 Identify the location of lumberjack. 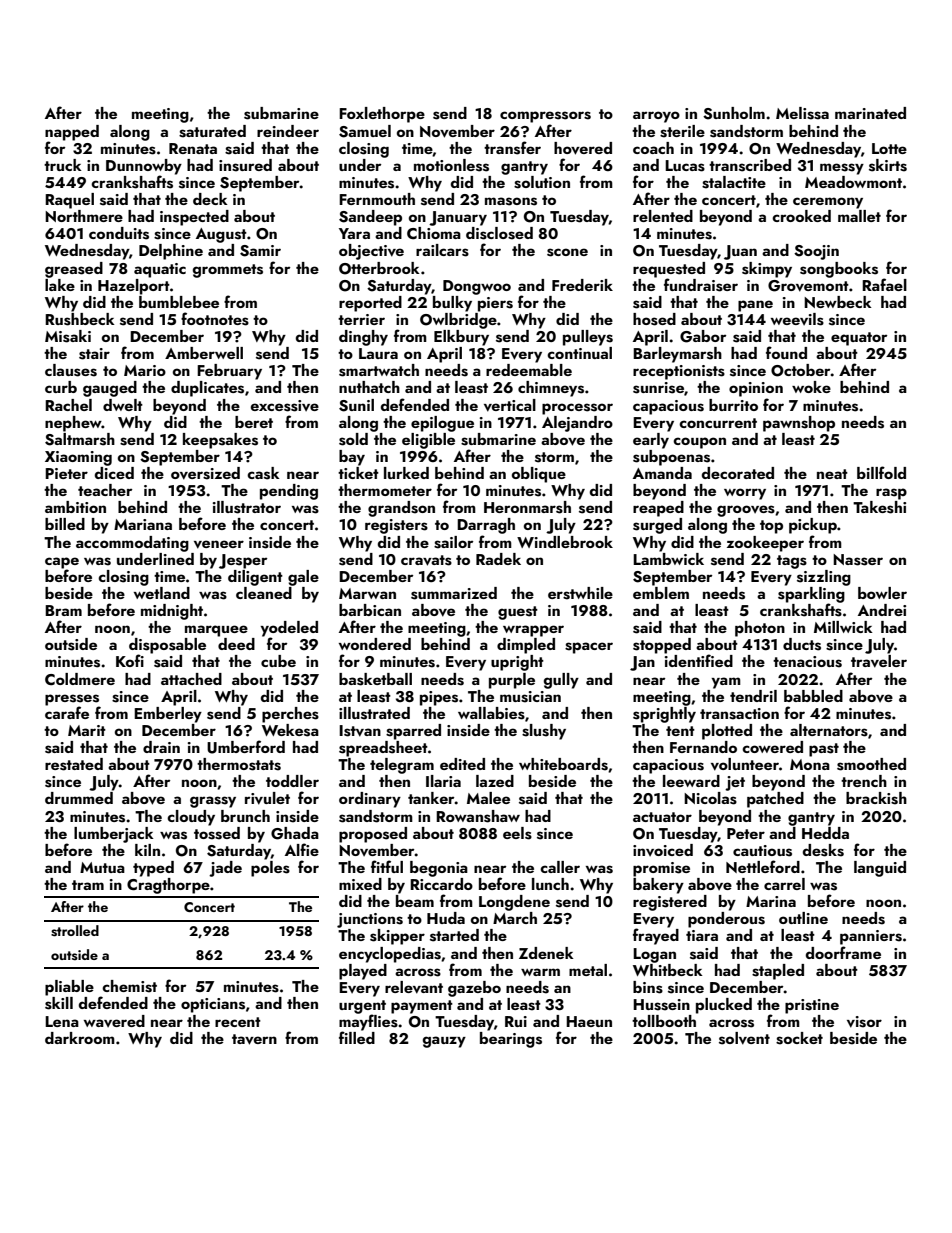
(114, 835).
